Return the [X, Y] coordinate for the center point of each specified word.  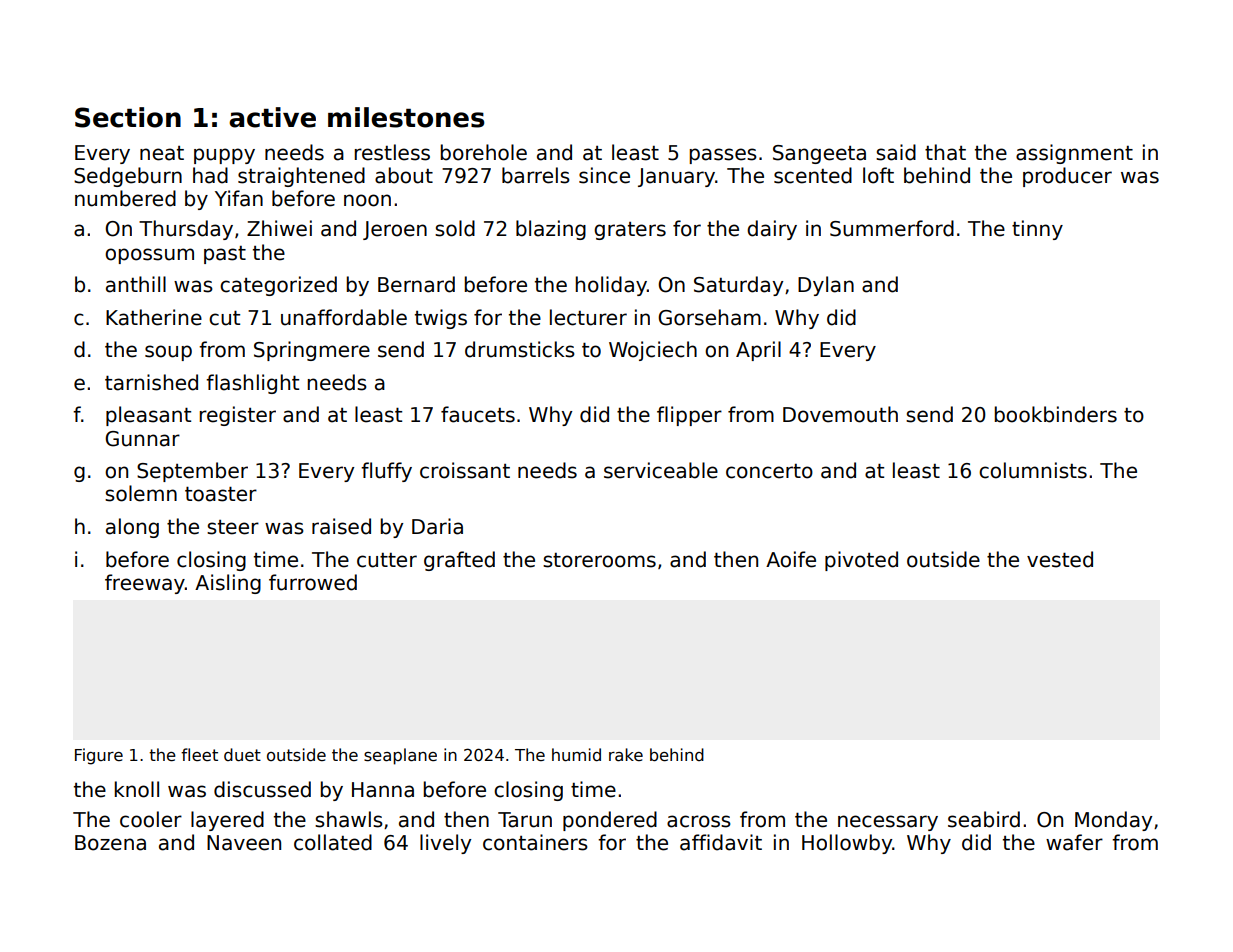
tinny [1037, 230]
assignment [1074, 154]
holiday [611, 286]
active [272, 117]
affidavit [721, 842]
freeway [145, 584]
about [404, 175]
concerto [769, 471]
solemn [141, 493]
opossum [149, 256]
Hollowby [847, 844]
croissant [465, 470]
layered [227, 821]
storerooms [599, 560]
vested [1060, 559]
